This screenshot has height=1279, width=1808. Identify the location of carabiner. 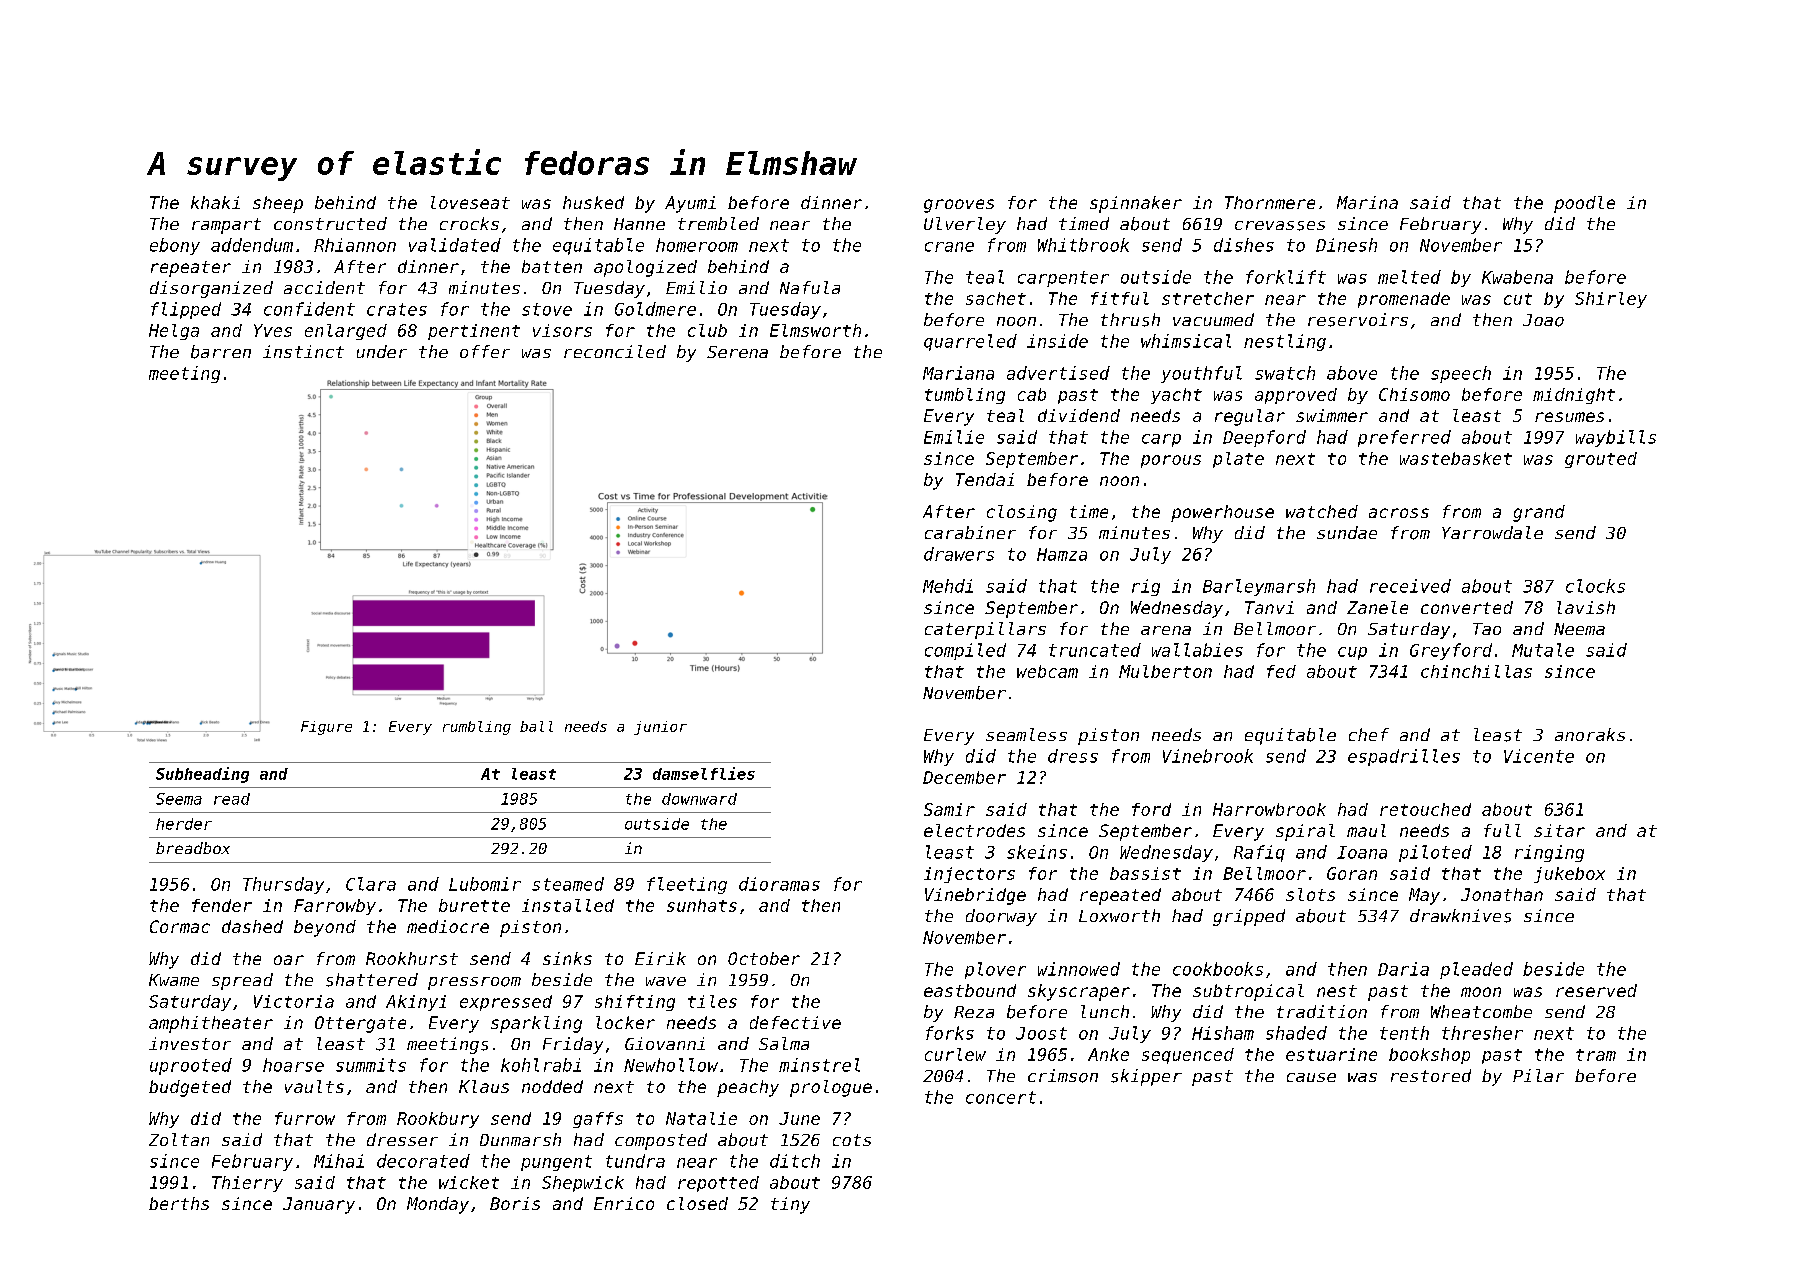
(970, 532).
